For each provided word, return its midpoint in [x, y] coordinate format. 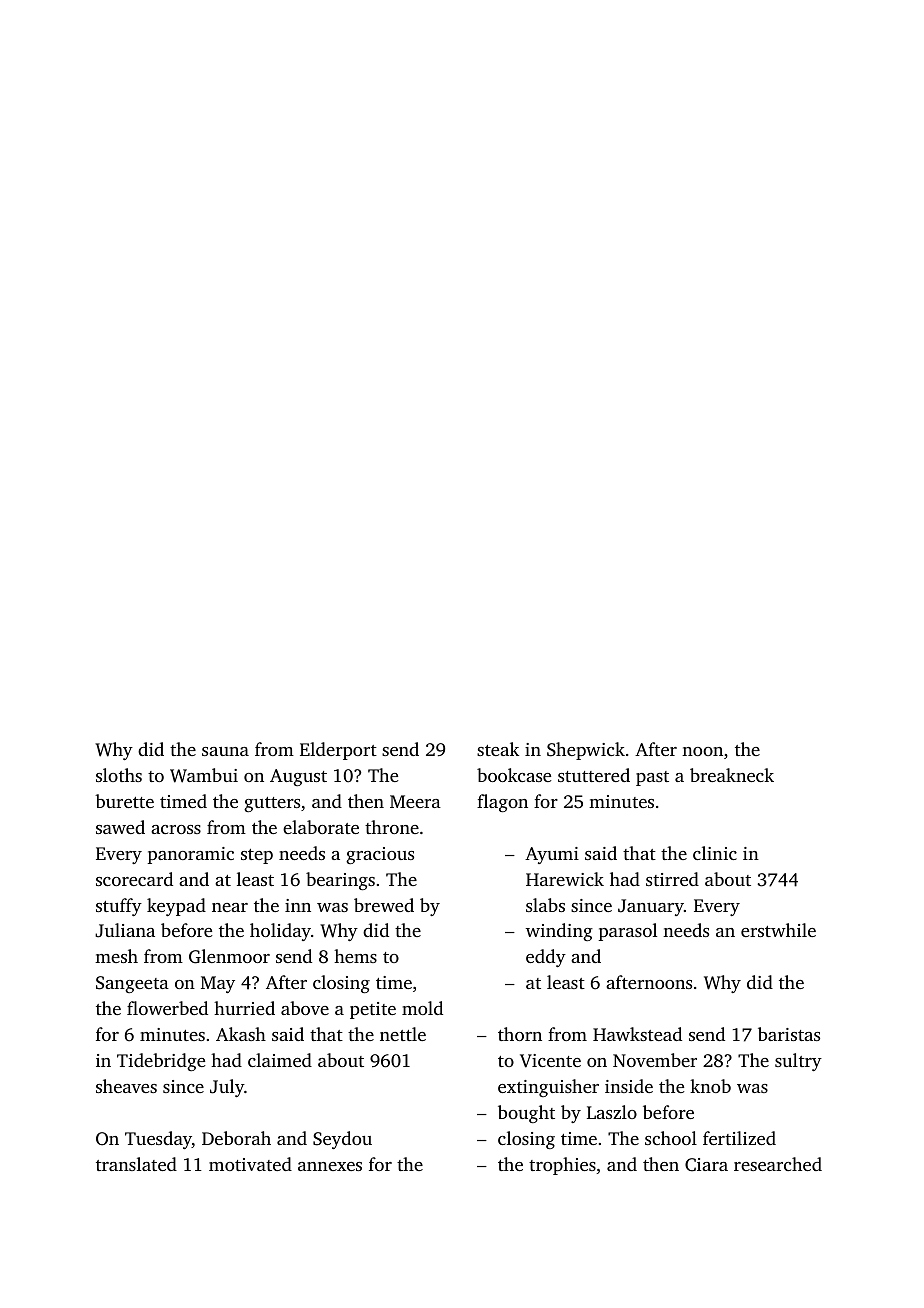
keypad [176, 907]
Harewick [565, 879]
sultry [798, 1062]
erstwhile [778, 930]
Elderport [338, 751]
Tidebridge [161, 1062]
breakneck [732, 775]
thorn [520, 1034]
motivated [250, 1164]
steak [498, 749]
